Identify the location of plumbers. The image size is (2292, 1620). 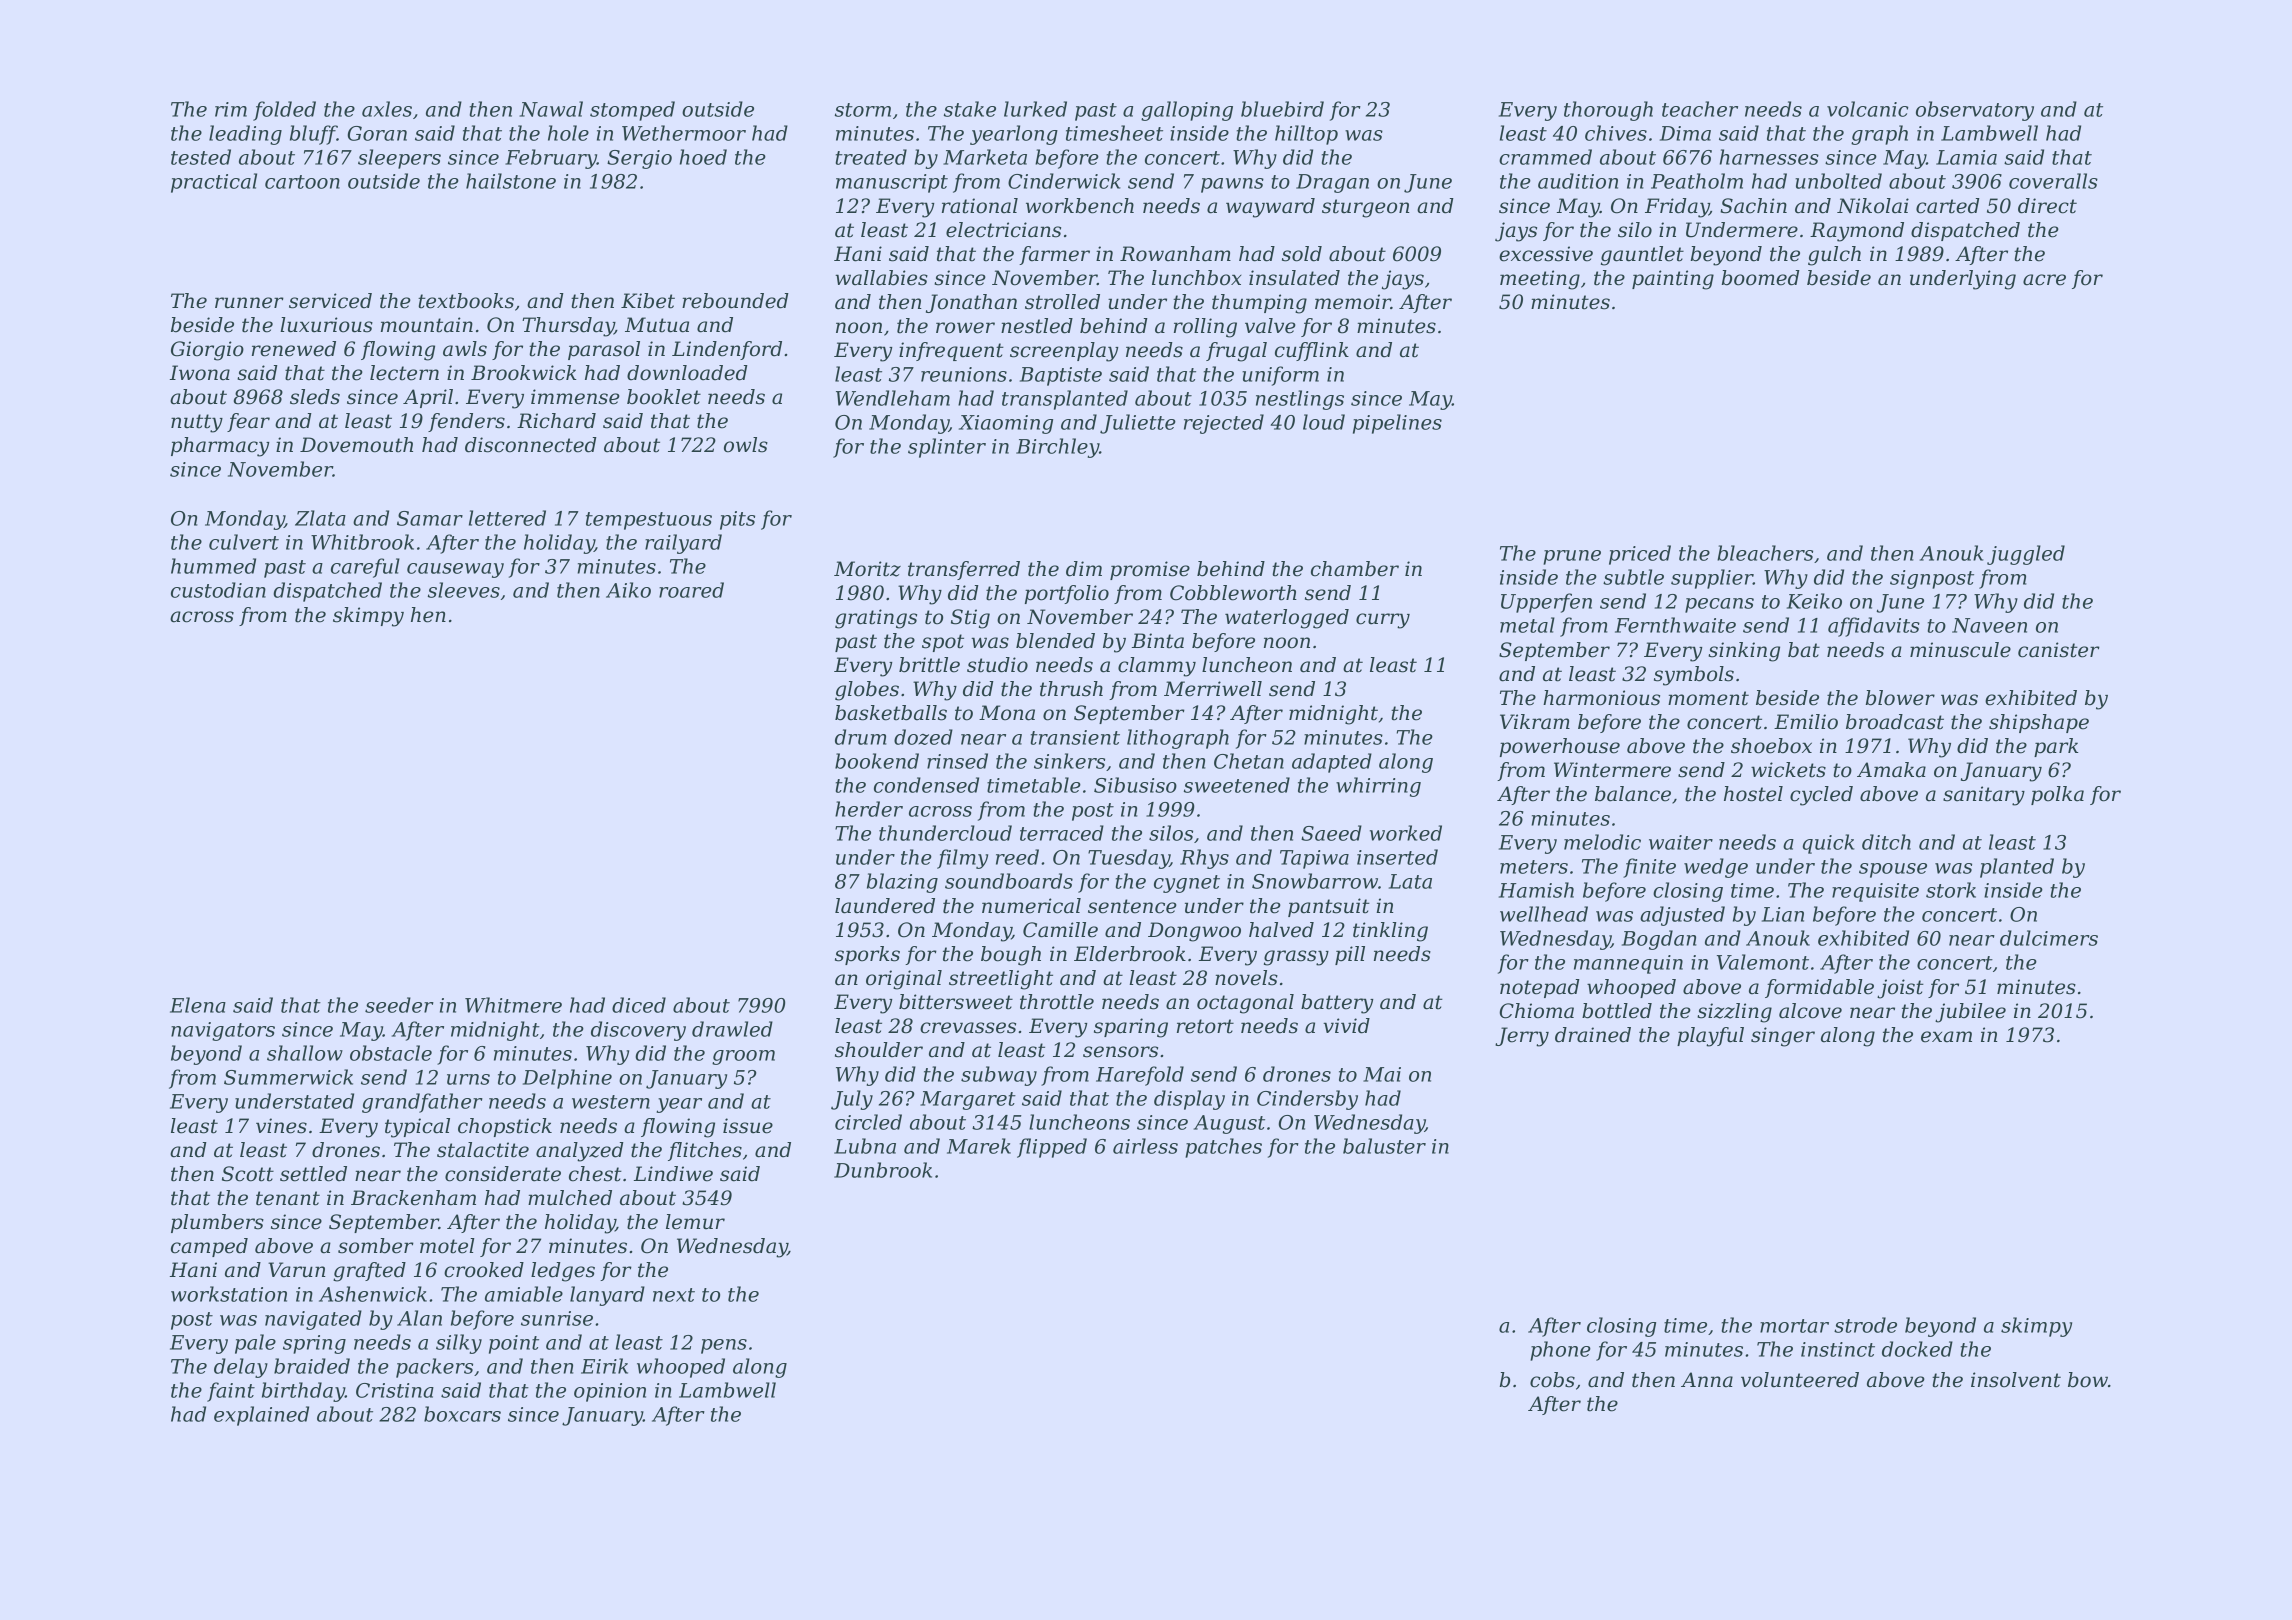
(217, 1223).
